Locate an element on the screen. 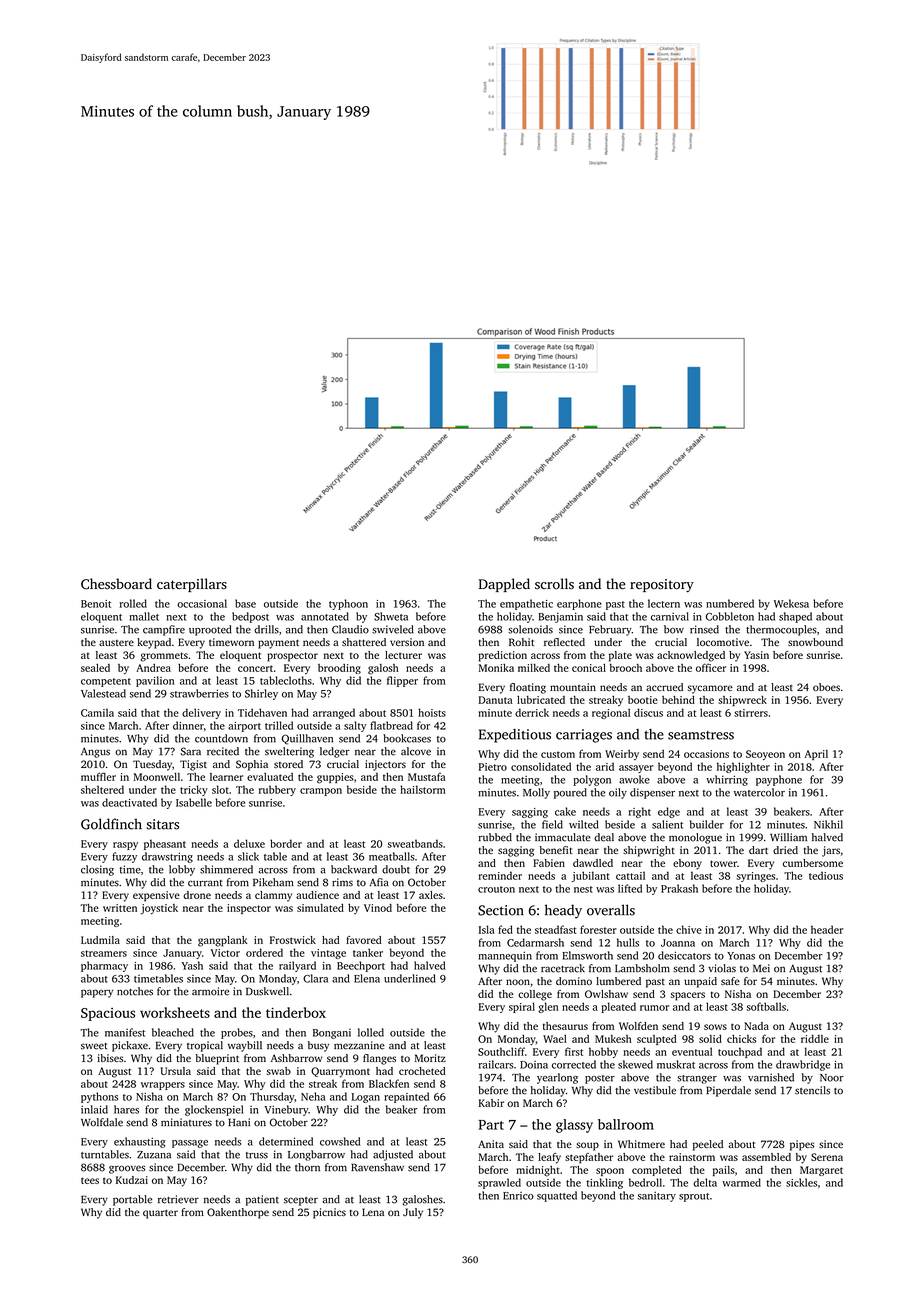 The height and width of the screenshot is (1308, 924). quarter is located at coordinates (160, 1214).
